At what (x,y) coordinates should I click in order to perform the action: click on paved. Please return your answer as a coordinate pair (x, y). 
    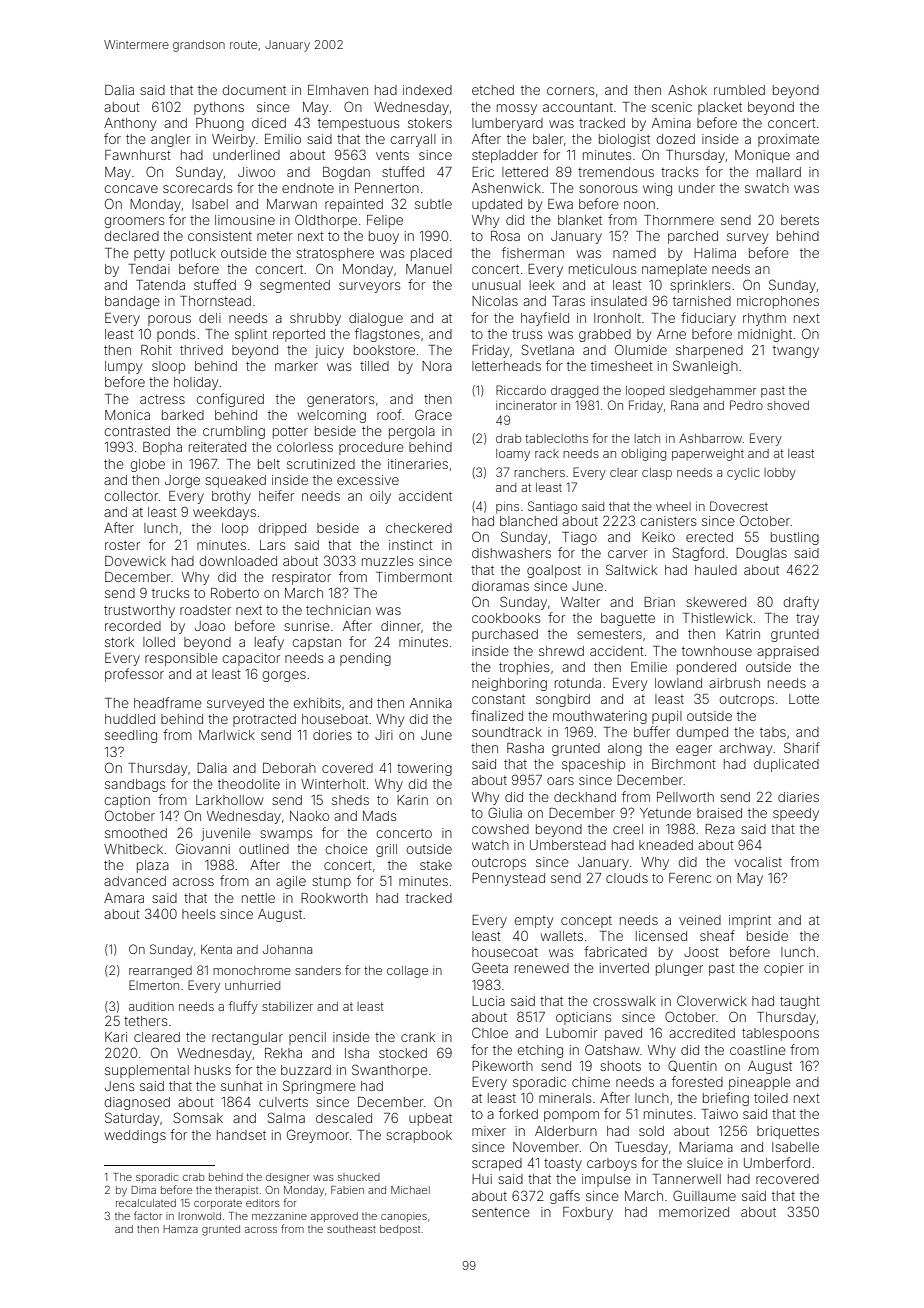
    Looking at the image, I should click on (623, 1034).
